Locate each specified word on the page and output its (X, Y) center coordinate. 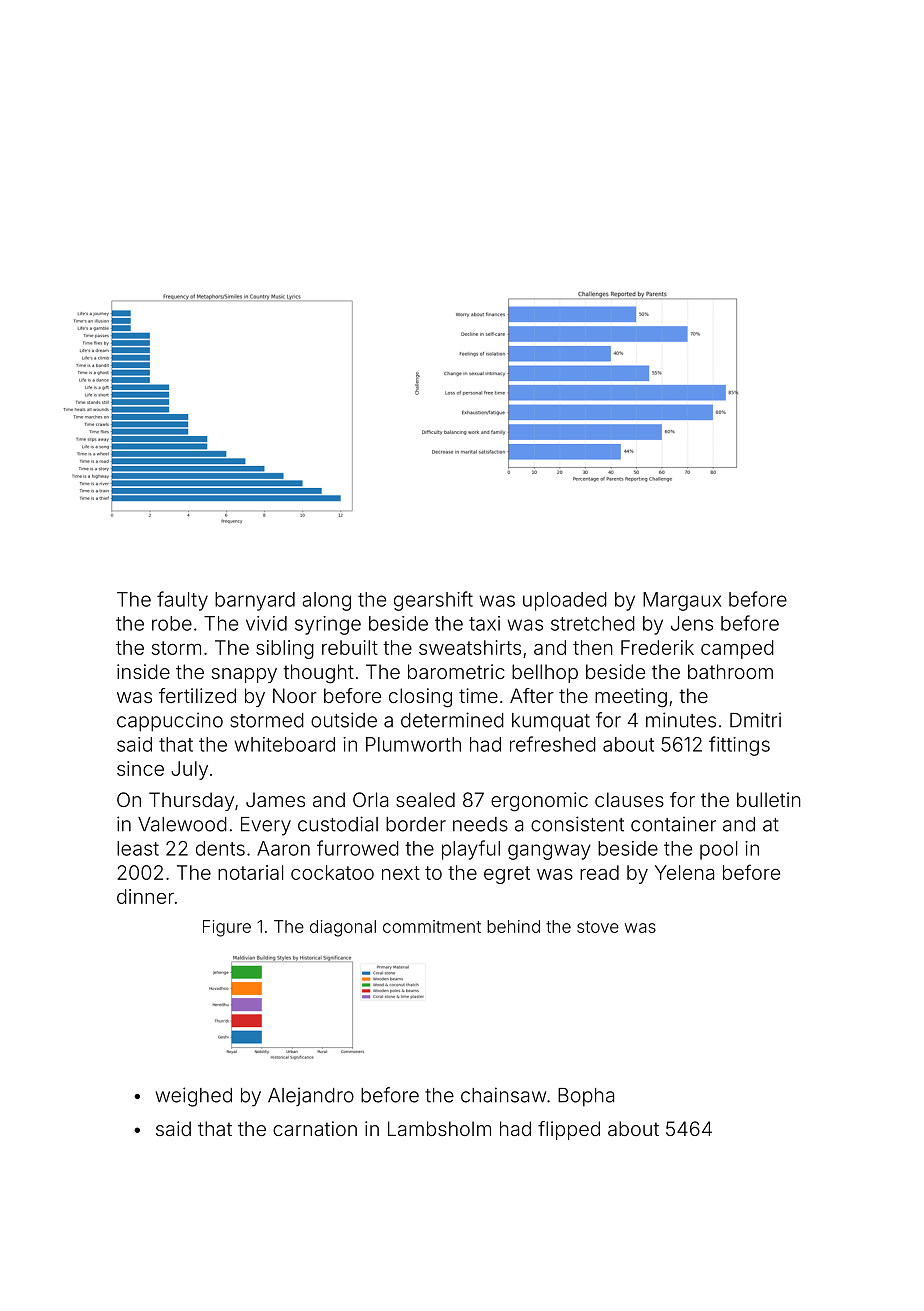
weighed (194, 1097)
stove (598, 927)
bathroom (730, 671)
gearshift (433, 601)
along (326, 601)
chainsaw (503, 1095)
